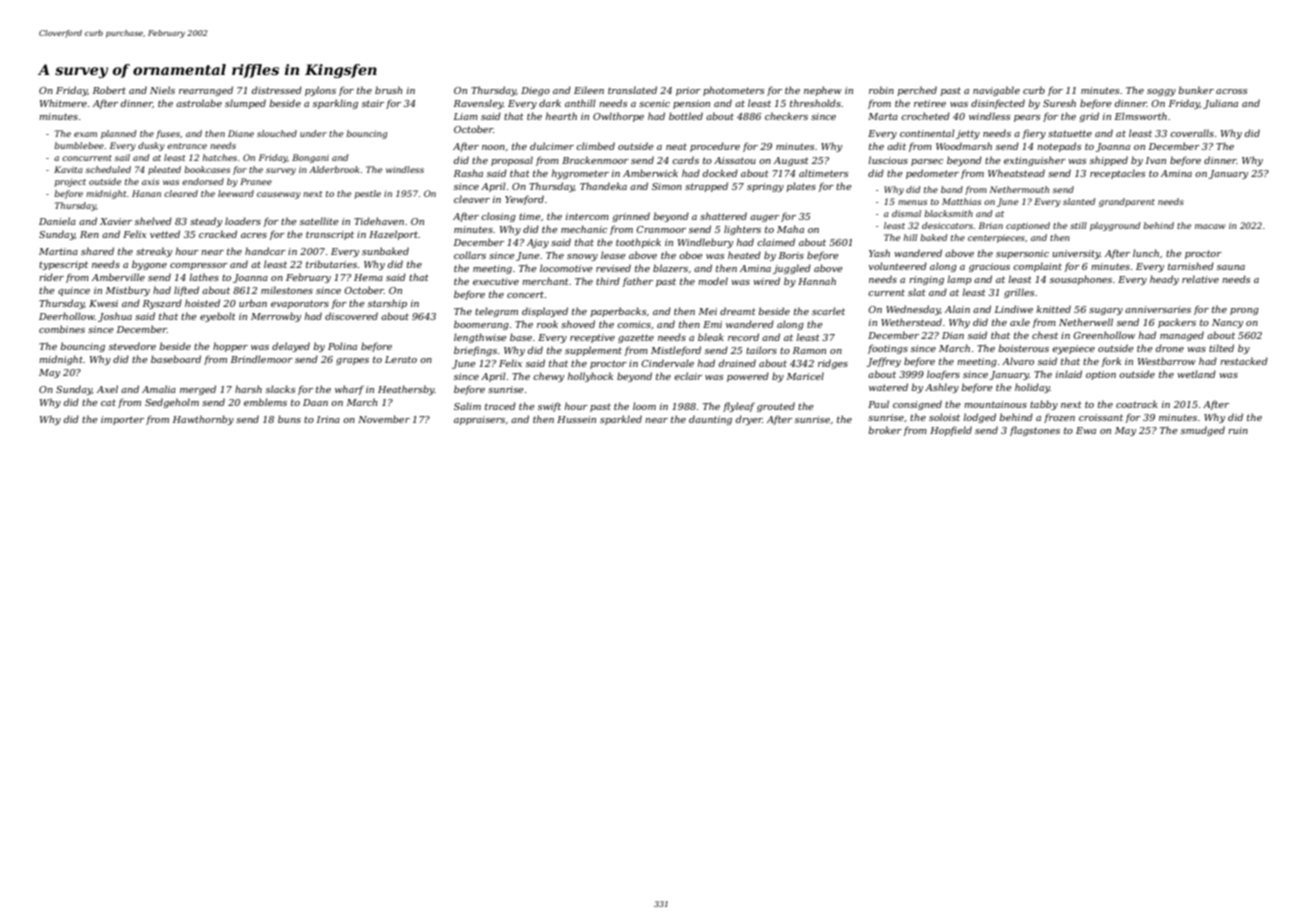 The height and width of the page is (924, 1308). What do you see at coordinates (686, 116) in the page?
I see `bottled` at bounding box center [686, 116].
